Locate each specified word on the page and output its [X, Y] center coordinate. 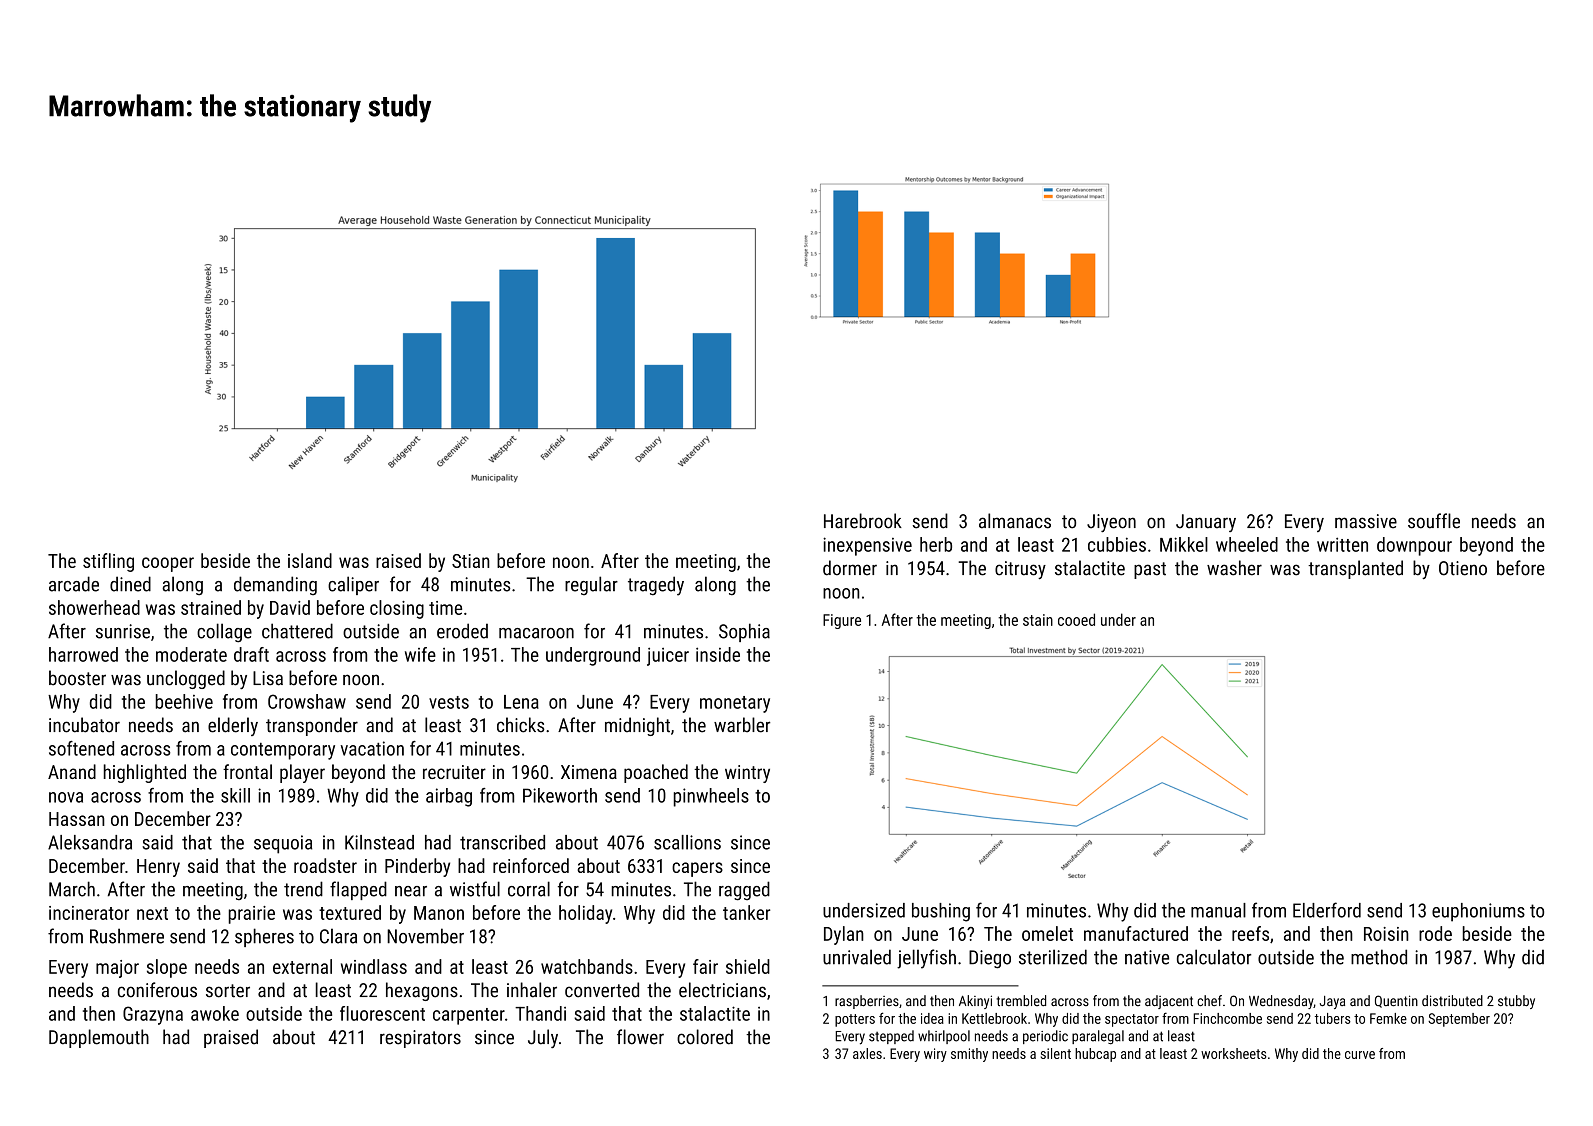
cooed [1076, 619]
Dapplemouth [99, 1038]
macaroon [536, 633]
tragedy [656, 586]
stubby [1516, 1002]
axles [867, 1053]
